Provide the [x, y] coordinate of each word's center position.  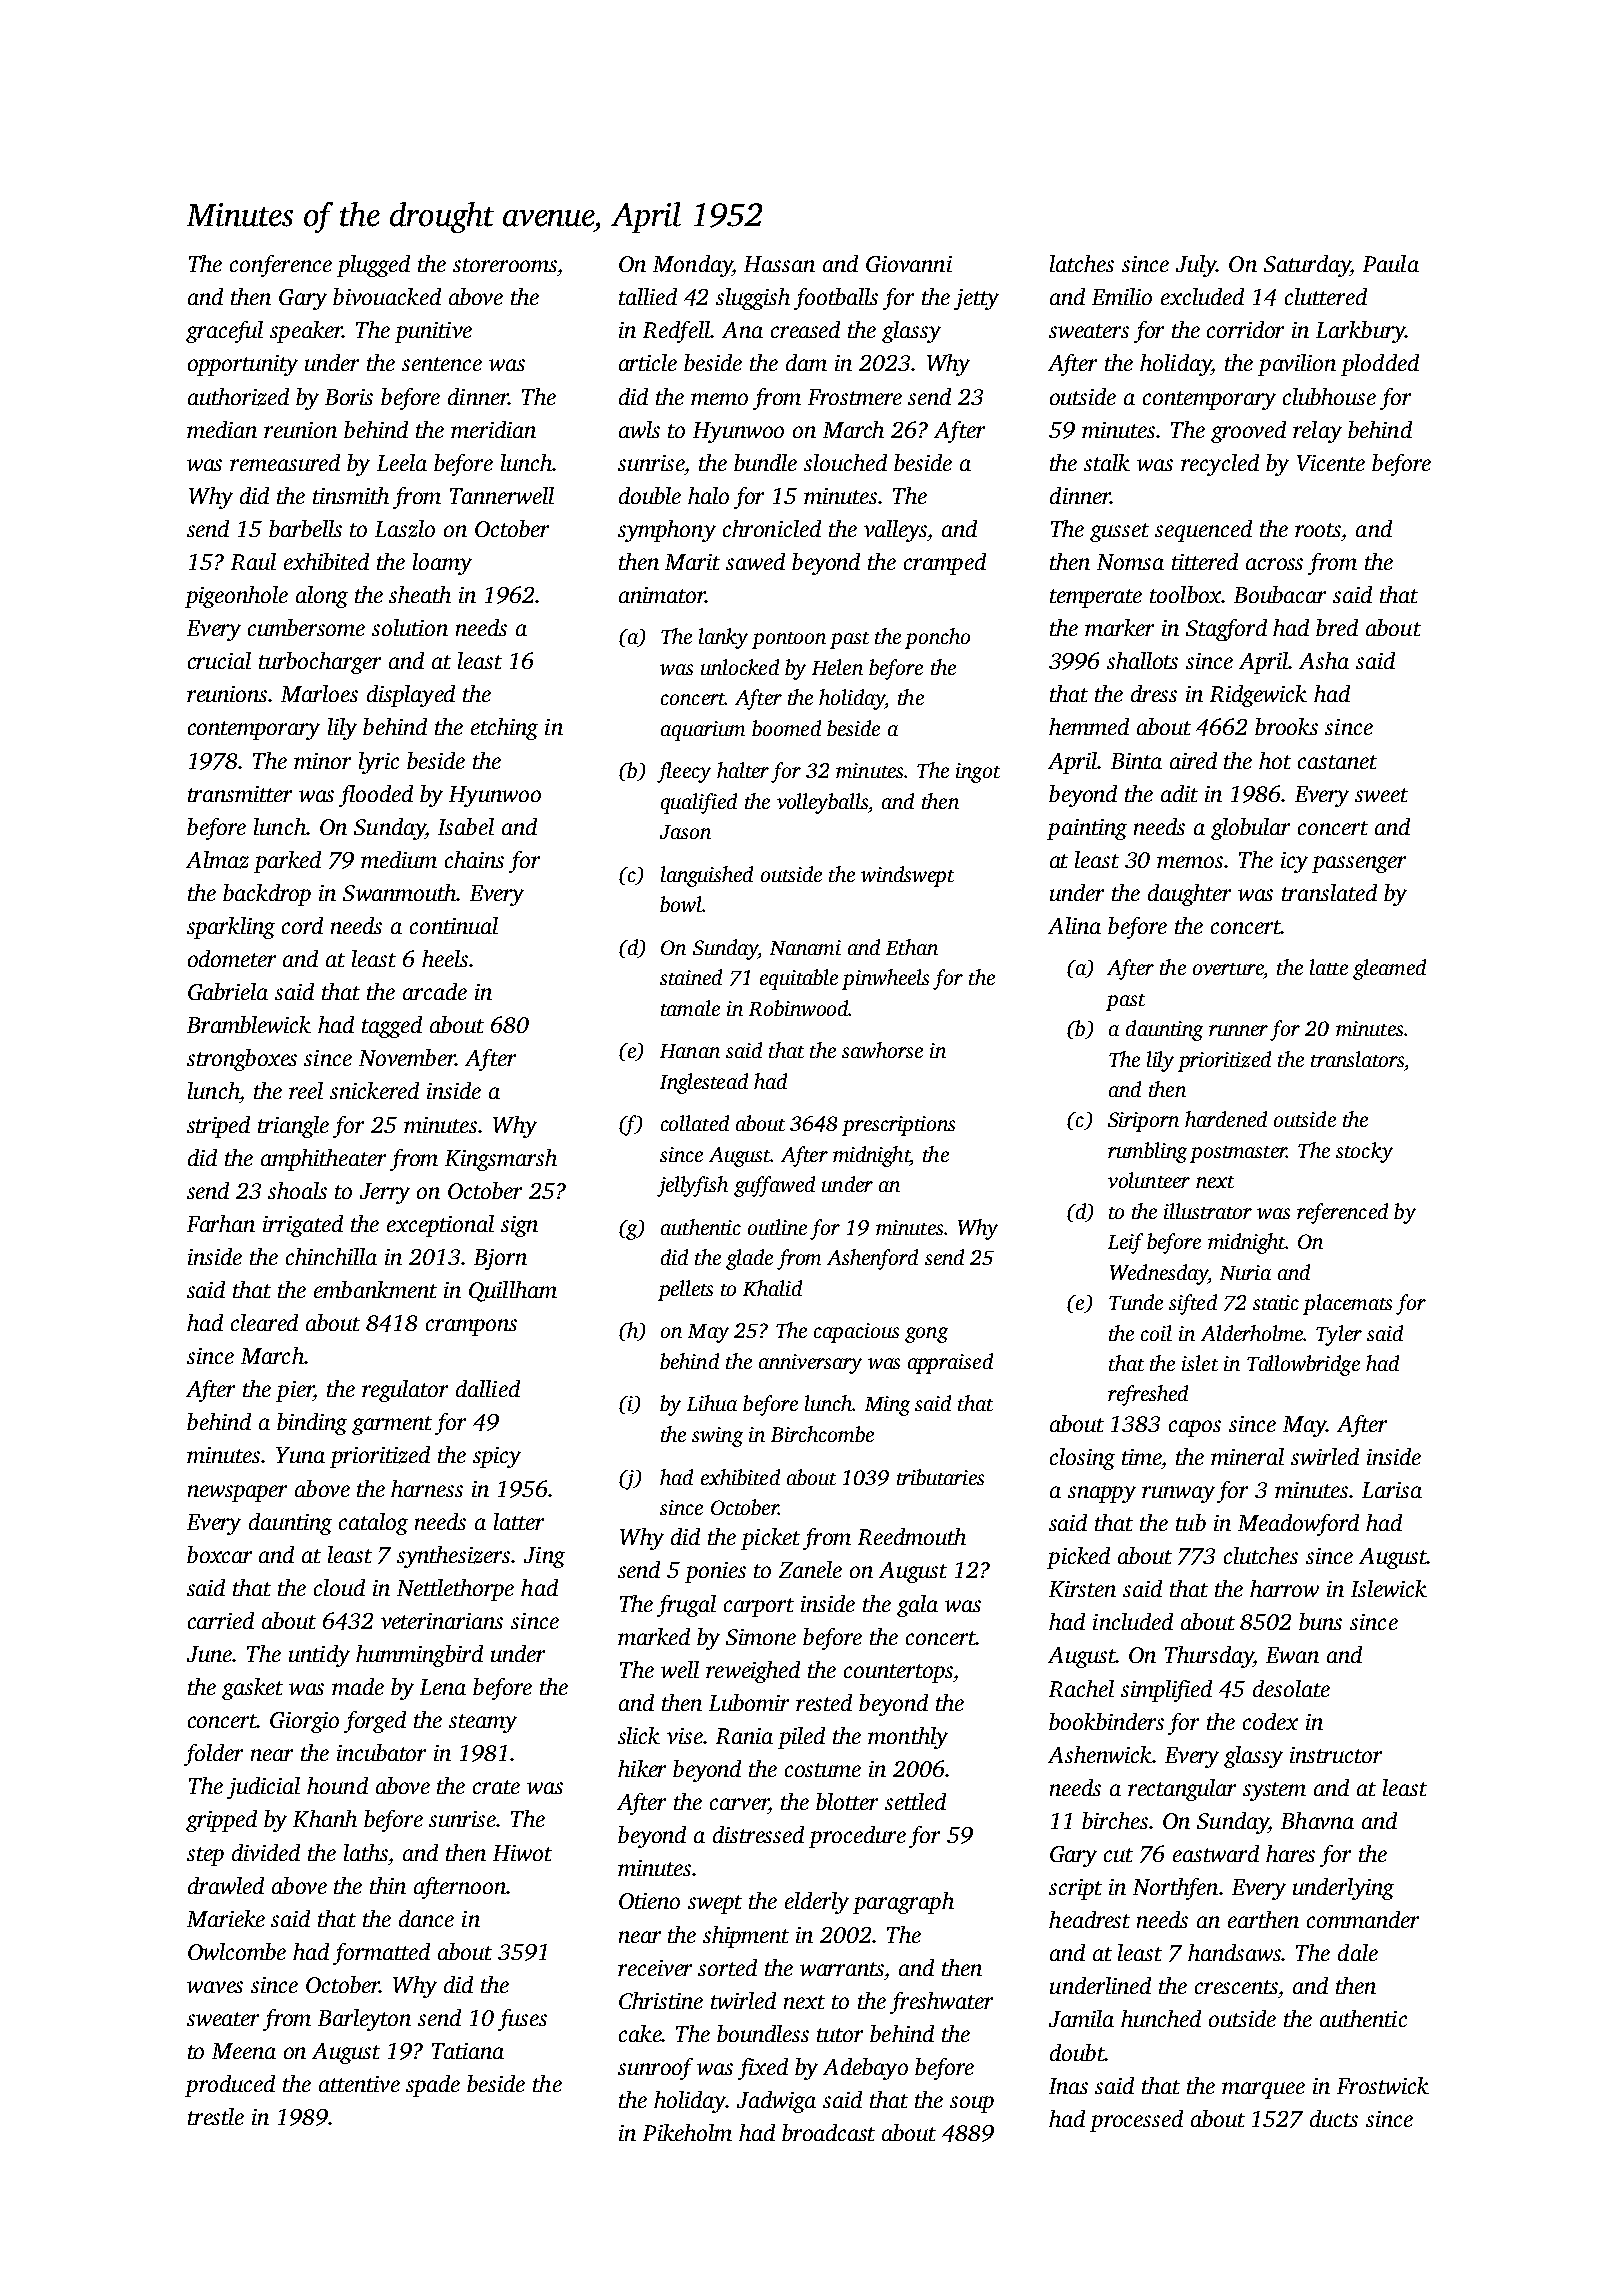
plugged [373, 266]
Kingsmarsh [501, 1160]
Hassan [779, 264]
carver [739, 1804]
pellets [685, 1290]
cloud [339, 1587]
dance [426, 1918]
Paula [1391, 263]
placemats [1347, 1304]
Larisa [1392, 1490]
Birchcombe [822, 1434]
